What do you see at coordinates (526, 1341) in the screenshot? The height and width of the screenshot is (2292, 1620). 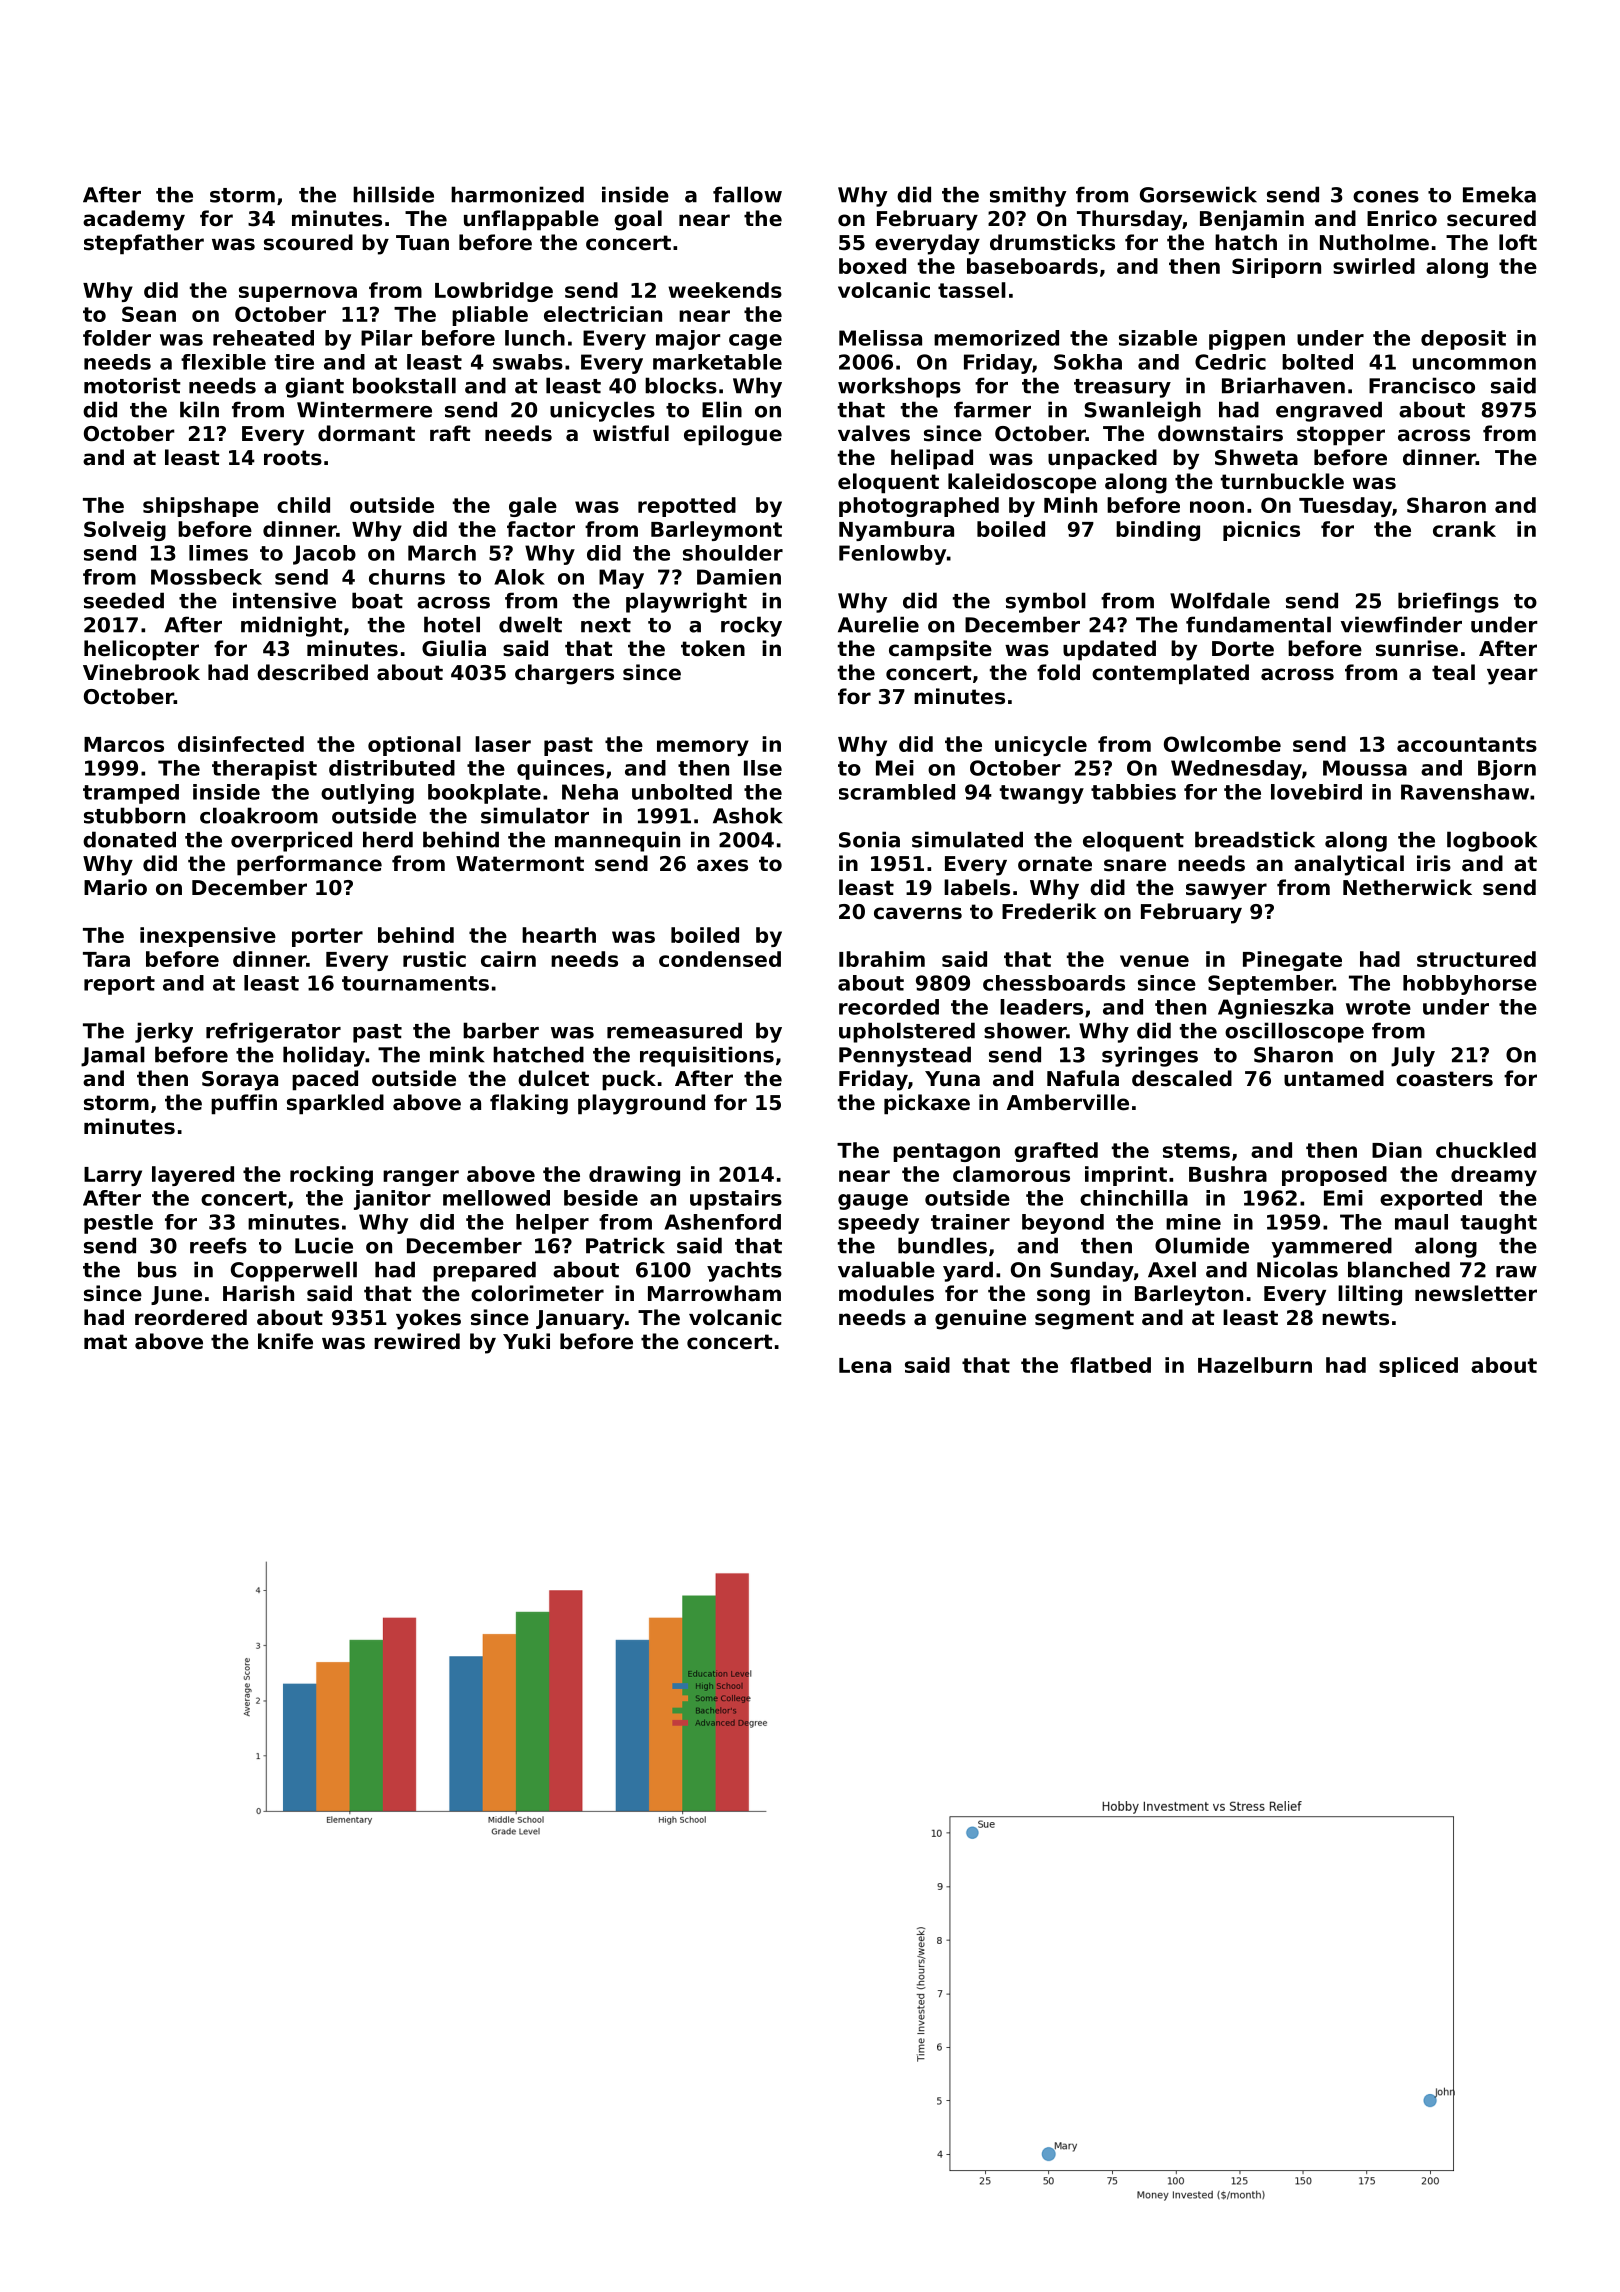 I see `Yuki` at bounding box center [526, 1341].
